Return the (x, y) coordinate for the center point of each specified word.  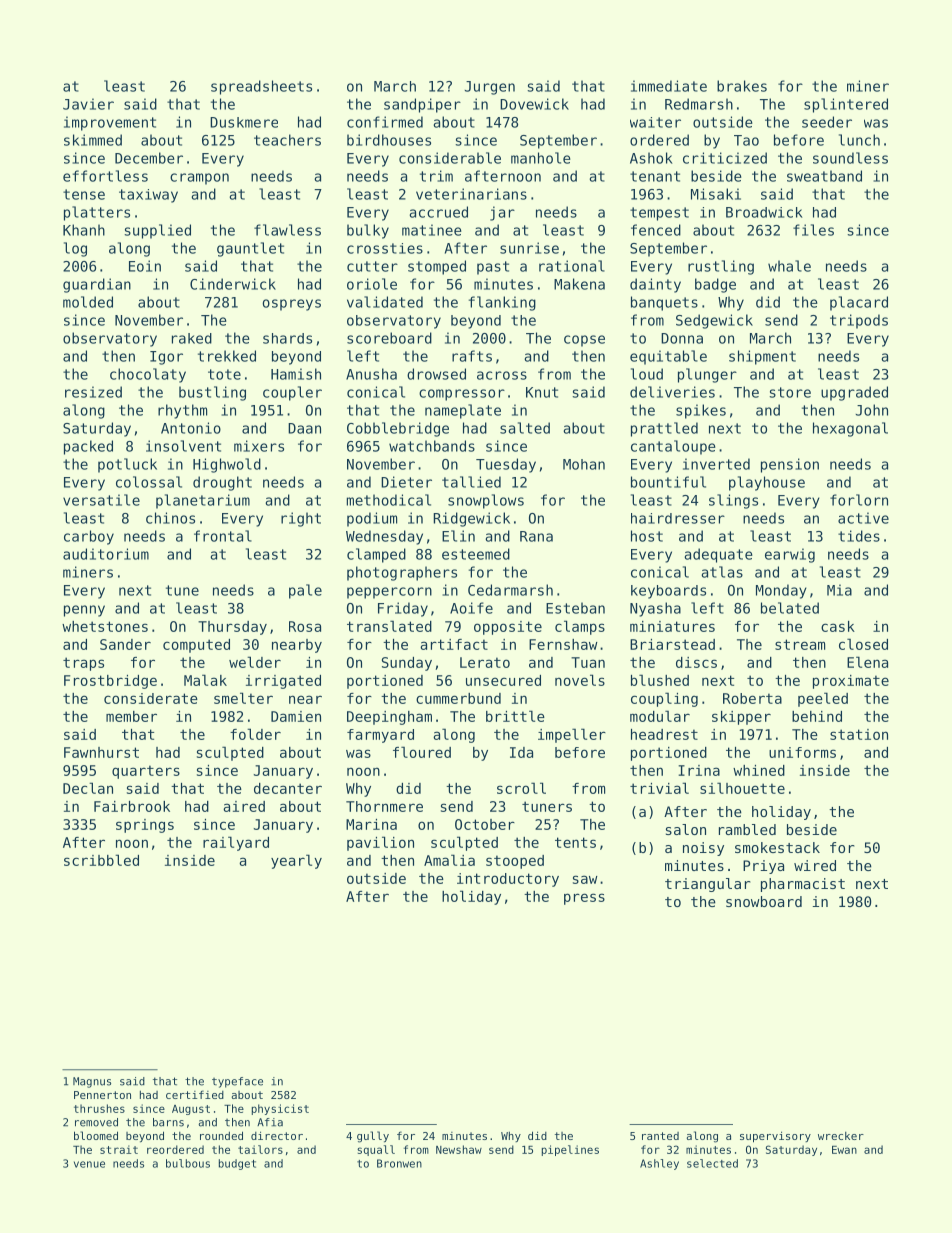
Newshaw (459, 1149)
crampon (199, 179)
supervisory (775, 1137)
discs (696, 662)
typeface (237, 1082)
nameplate (463, 411)
